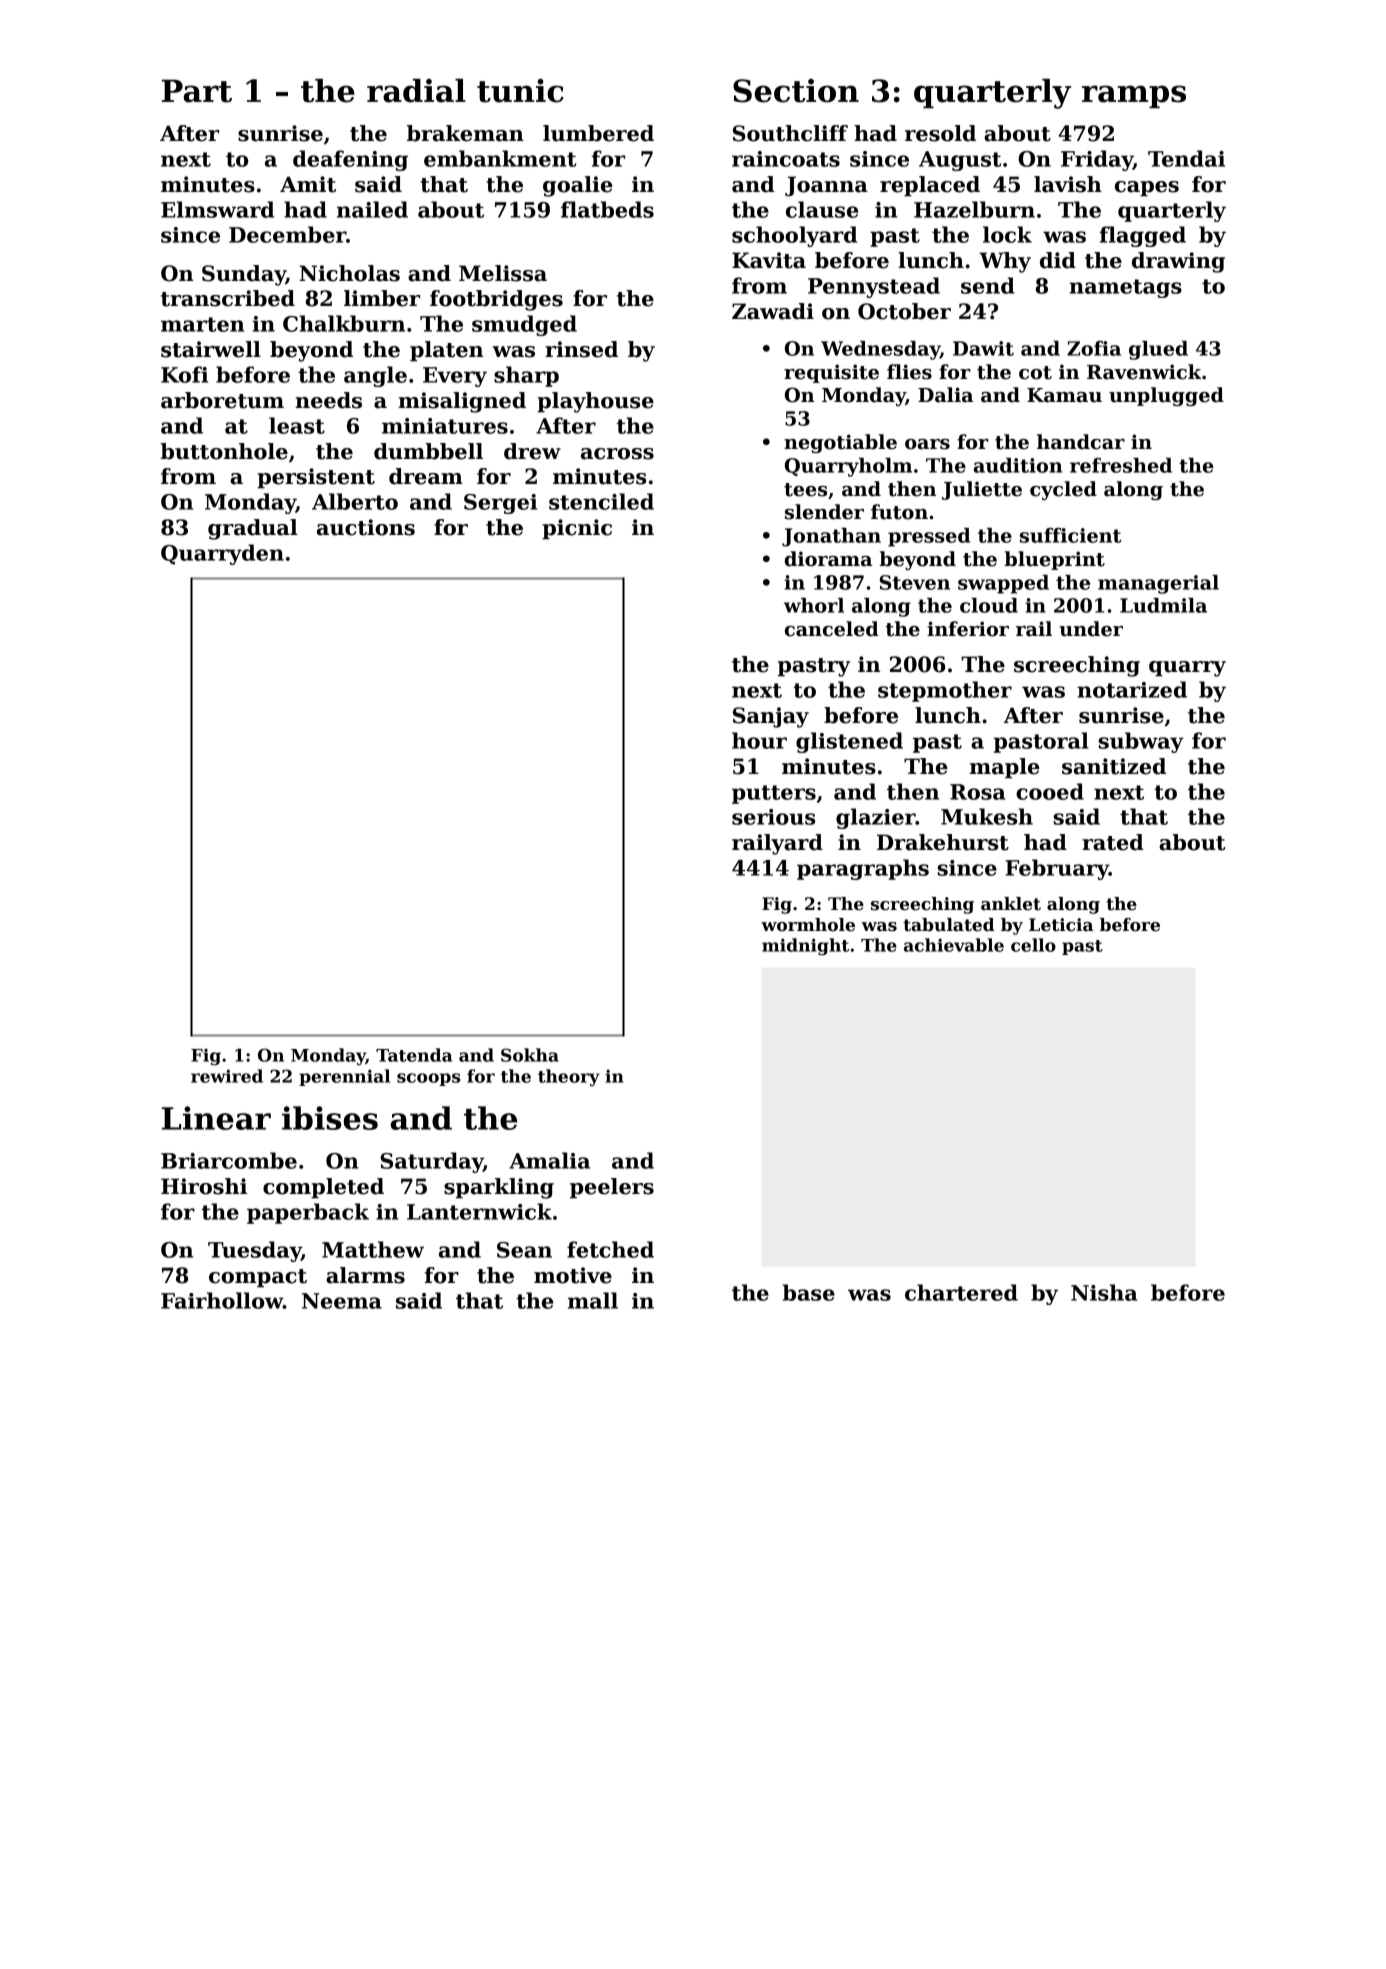 Image resolution: width=1386 pixels, height=1969 pixels. Describe the element at coordinates (1061, 925) in the screenshot. I see `Leticia` at that location.
